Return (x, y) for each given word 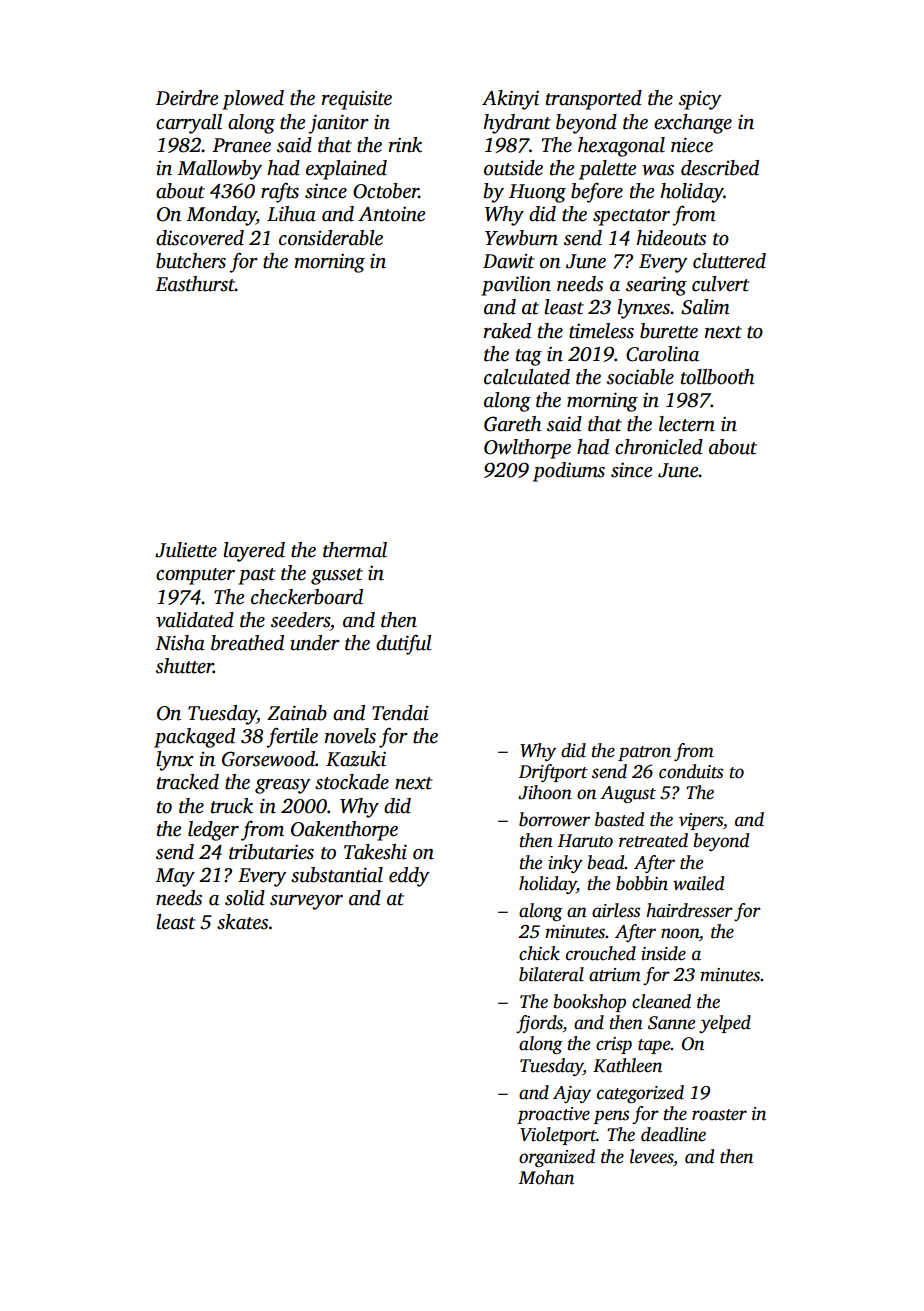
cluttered (729, 261)
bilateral (551, 974)
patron (644, 753)
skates (242, 922)
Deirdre (186, 98)
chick (539, 953)
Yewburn (521, 238)
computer (195, 576)
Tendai (400, 713)
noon (680, 933)
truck (232, 806)
